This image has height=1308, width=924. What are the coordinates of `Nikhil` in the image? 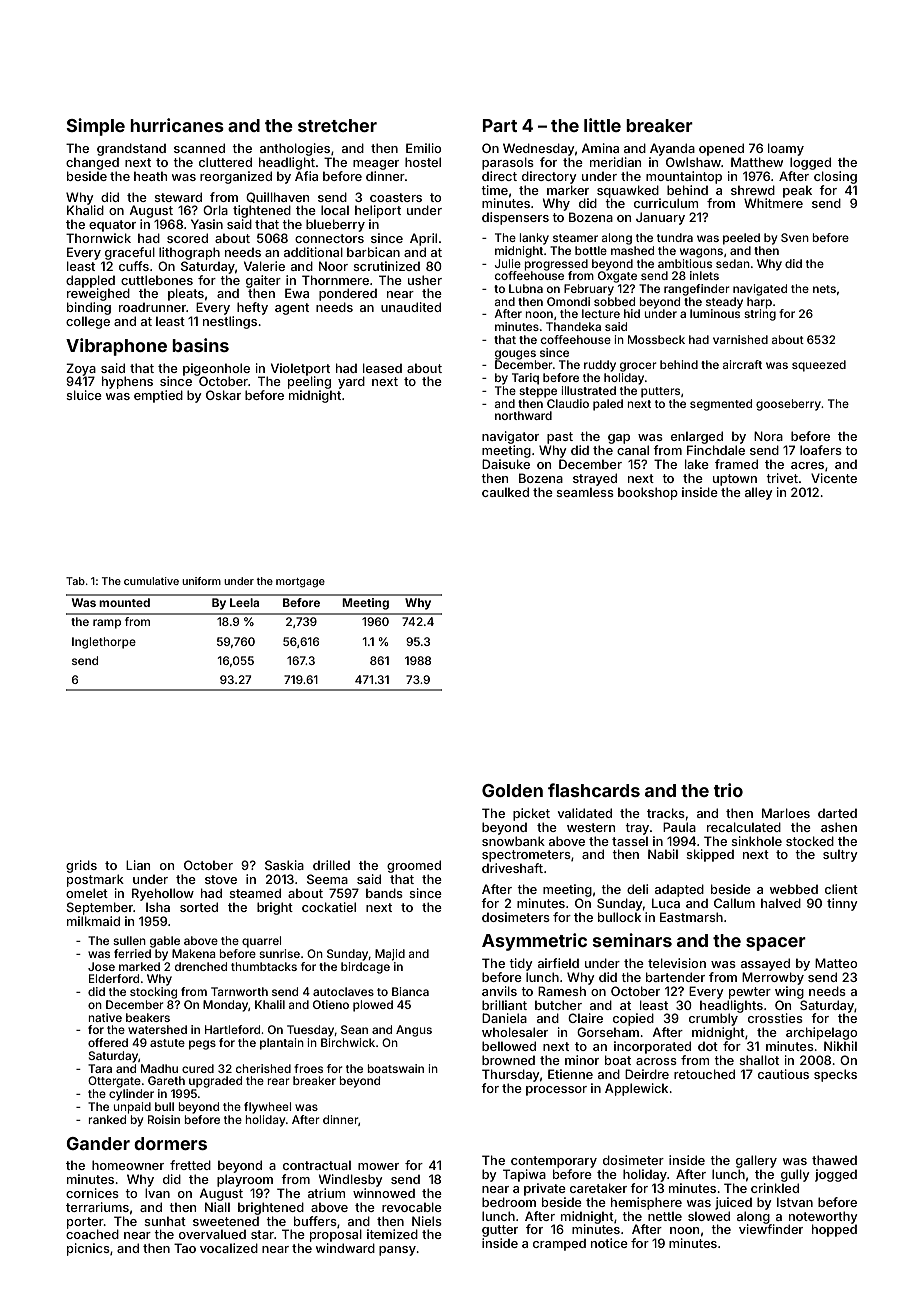 It's located at (840, 1046).
